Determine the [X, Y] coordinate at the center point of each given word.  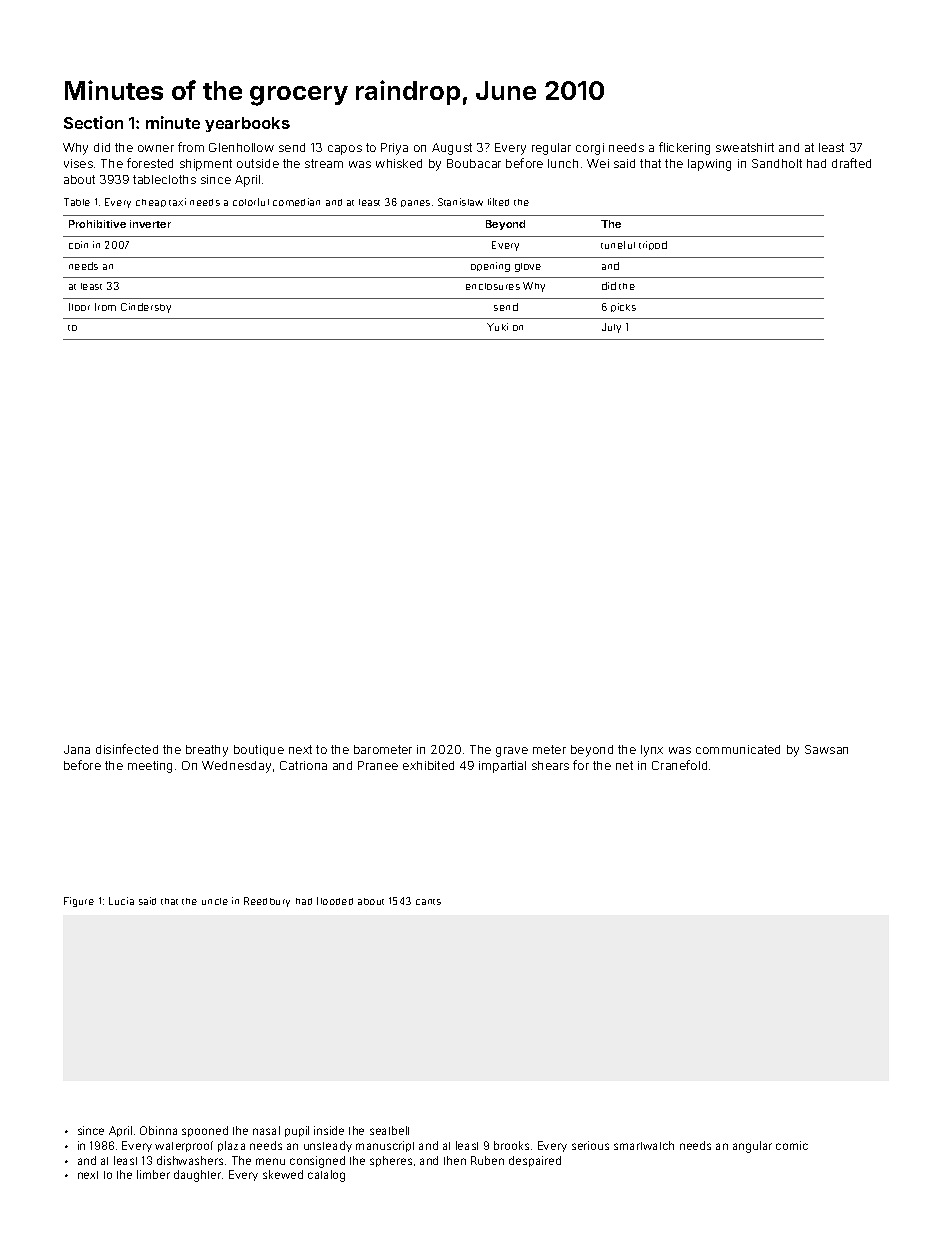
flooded [335, 901]
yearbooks [247, 124]
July [611, 328]
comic [792, 1145]
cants [428, 902]
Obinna [158, 1130]
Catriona [303, 765]
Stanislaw [460, 202]
